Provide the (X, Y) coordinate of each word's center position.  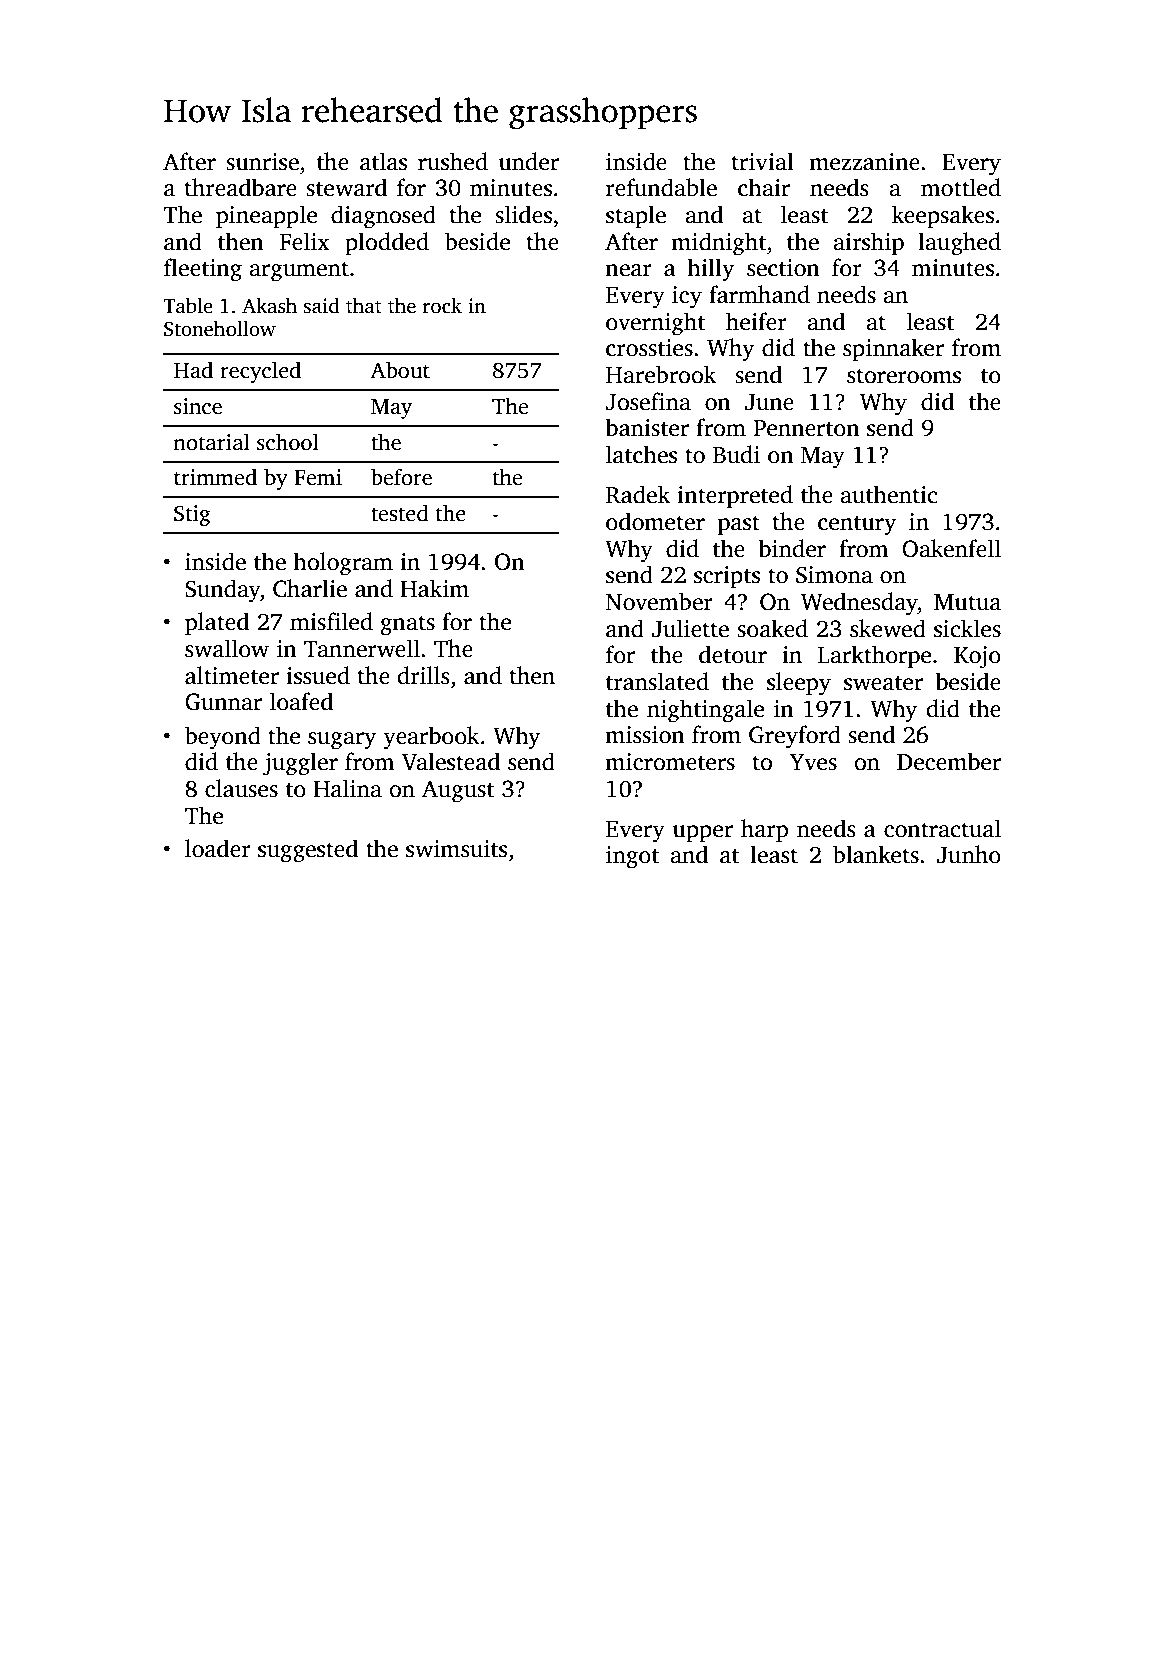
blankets (876, 854)
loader (218, 848)
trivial (762, 161)
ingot (632, 857)
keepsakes (943, 216)
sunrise (262, 162)
